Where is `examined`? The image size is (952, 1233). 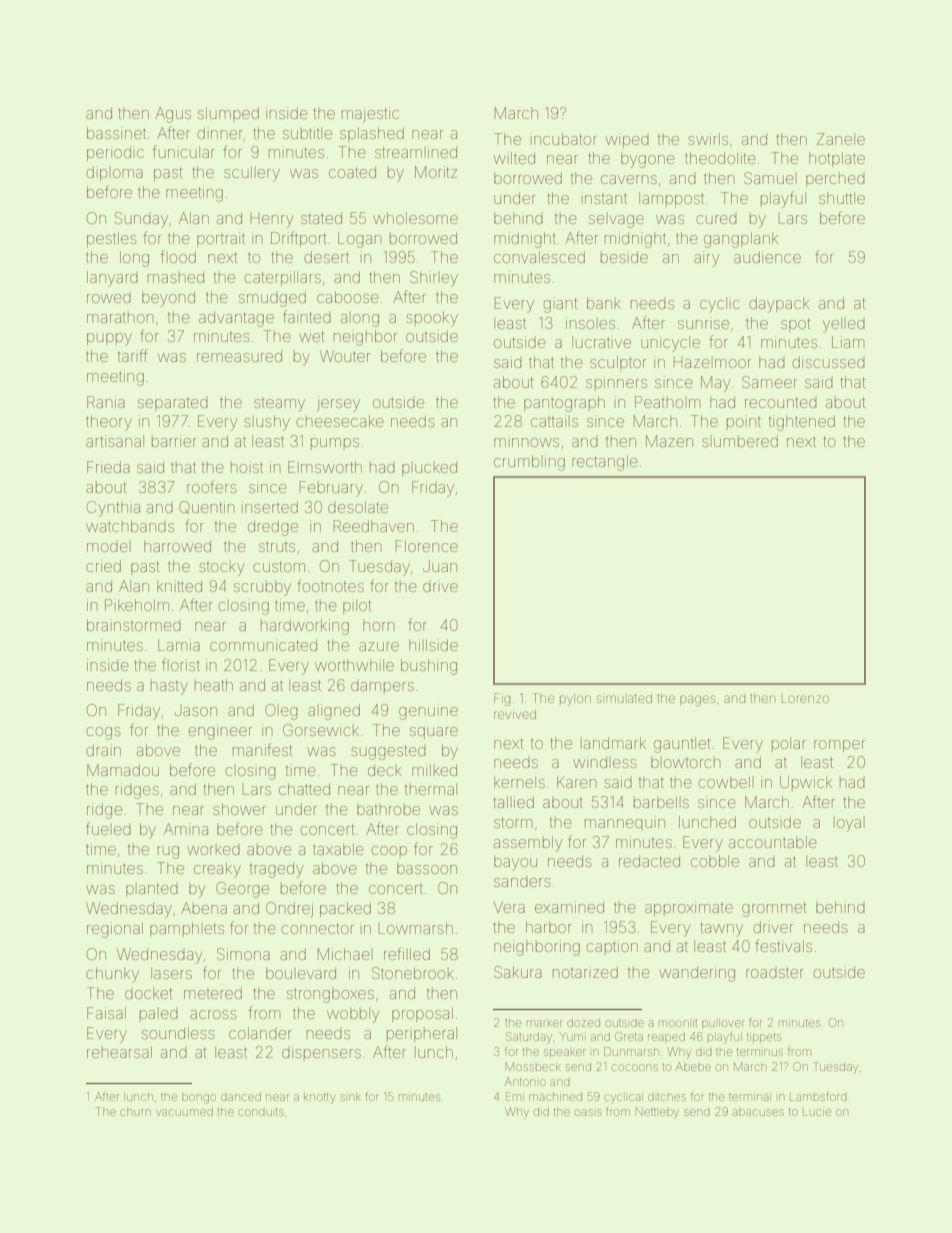
examined is located at coordinates (569, 907).
